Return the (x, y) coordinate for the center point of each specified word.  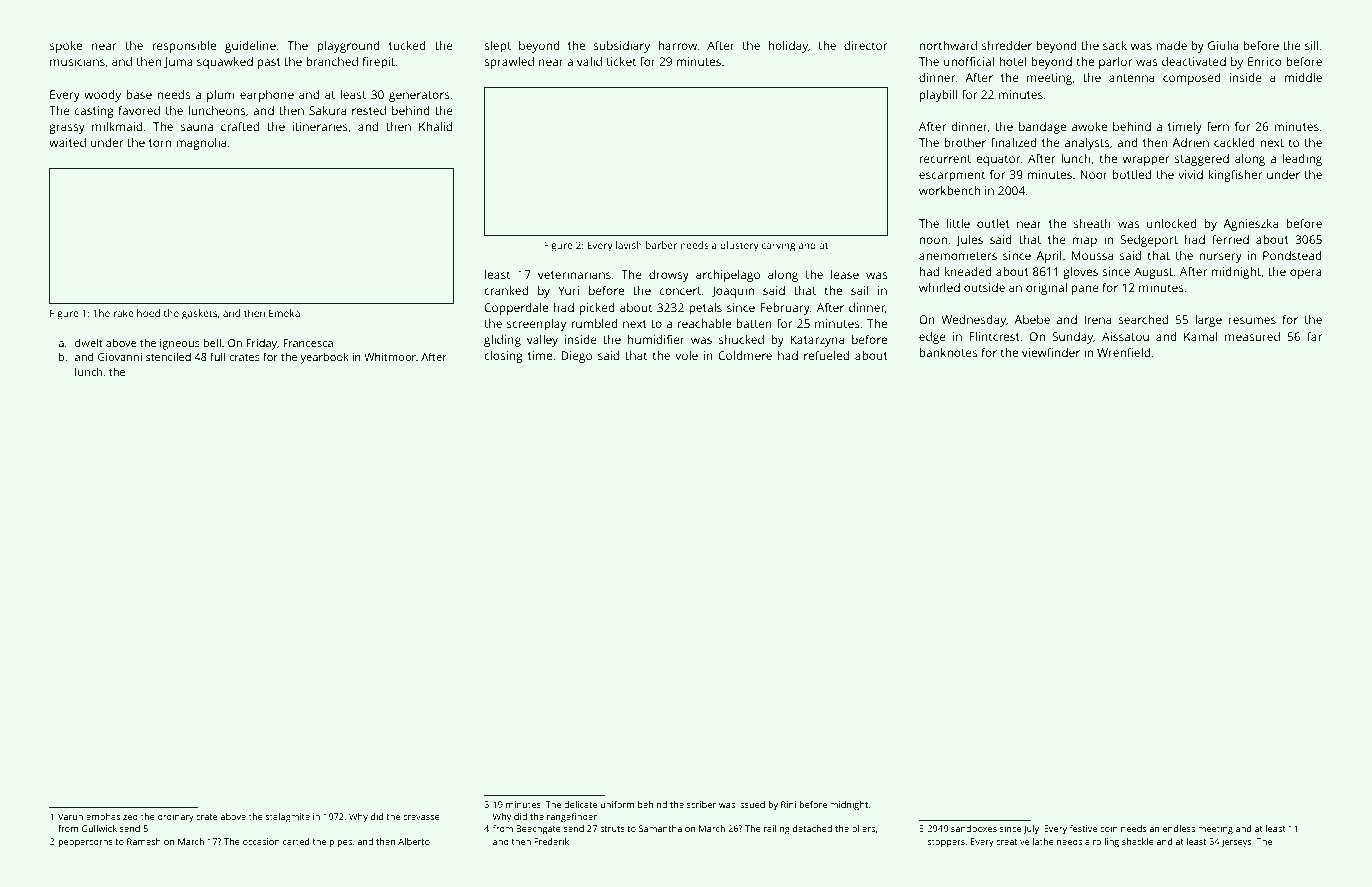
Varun (70, 816)
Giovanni (120, 357)
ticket (621, 61)
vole (686, 355)
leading (1302, 160)
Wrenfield (1123, 352)
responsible (184, 47)
